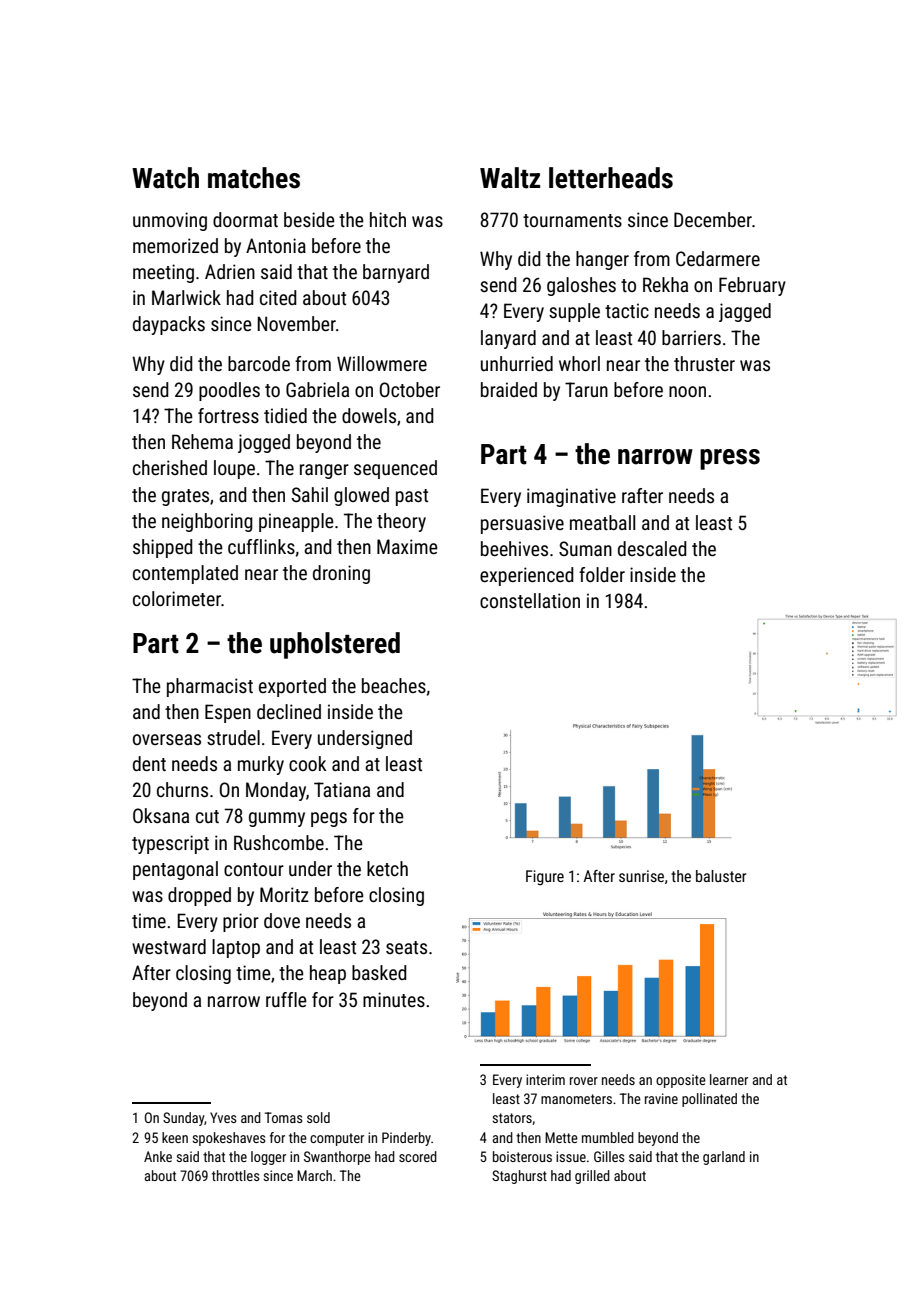 This page has width=924, height=1311. Describe the element at coordinates (602, 574) in the page. I see `folder` at that location.
